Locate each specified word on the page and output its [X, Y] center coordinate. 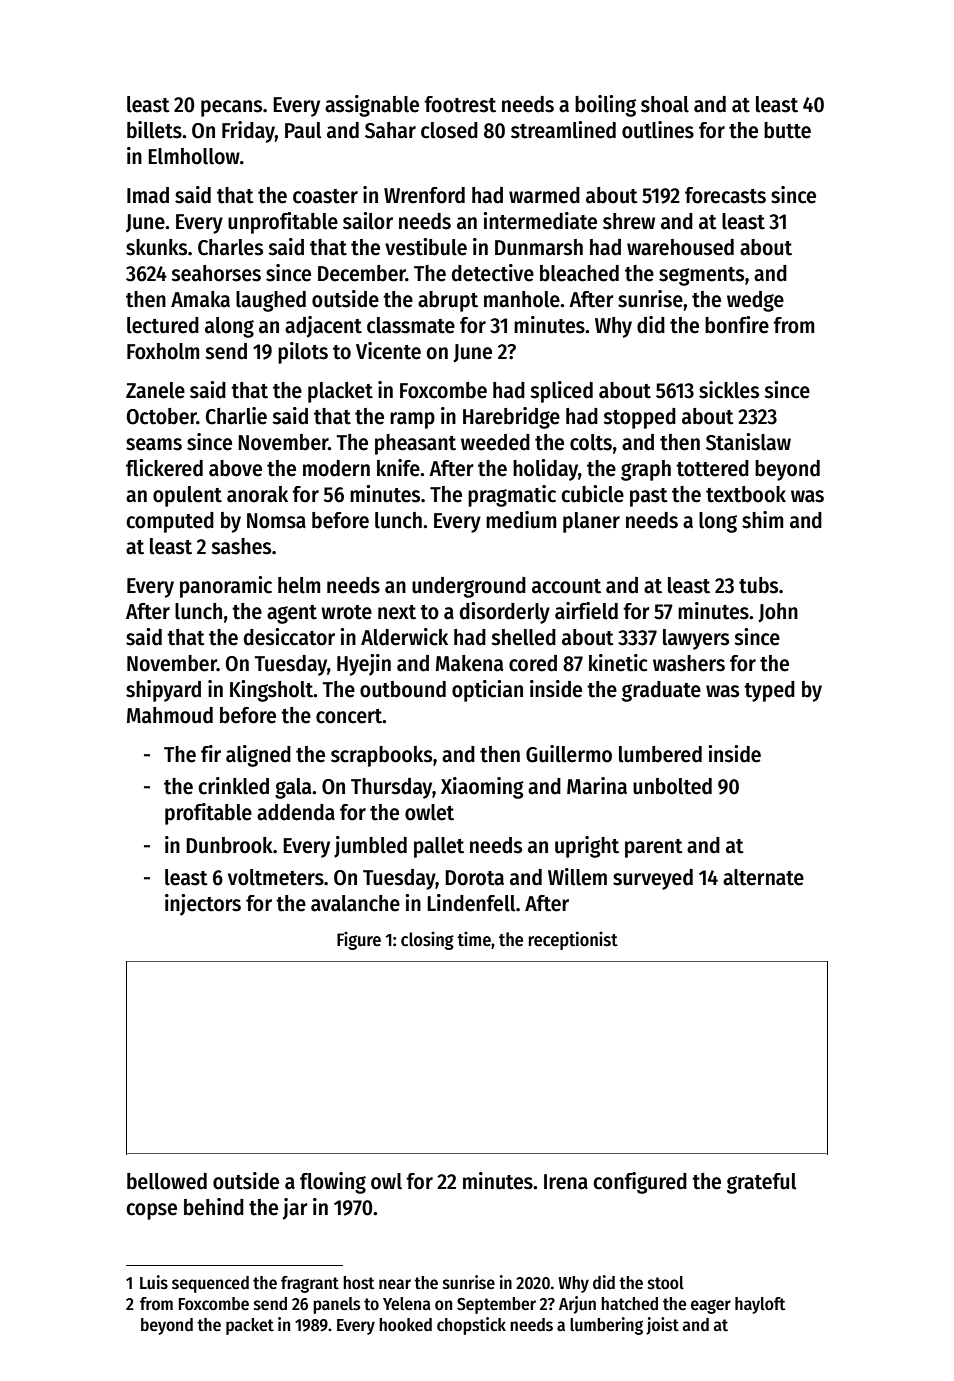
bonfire [737, 325]
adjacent [323, 327]
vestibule [426, 247]
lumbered [660, 754]
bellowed [167, 1181]
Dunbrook [229, 845]
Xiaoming [482, 788]
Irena [566, 1182]
